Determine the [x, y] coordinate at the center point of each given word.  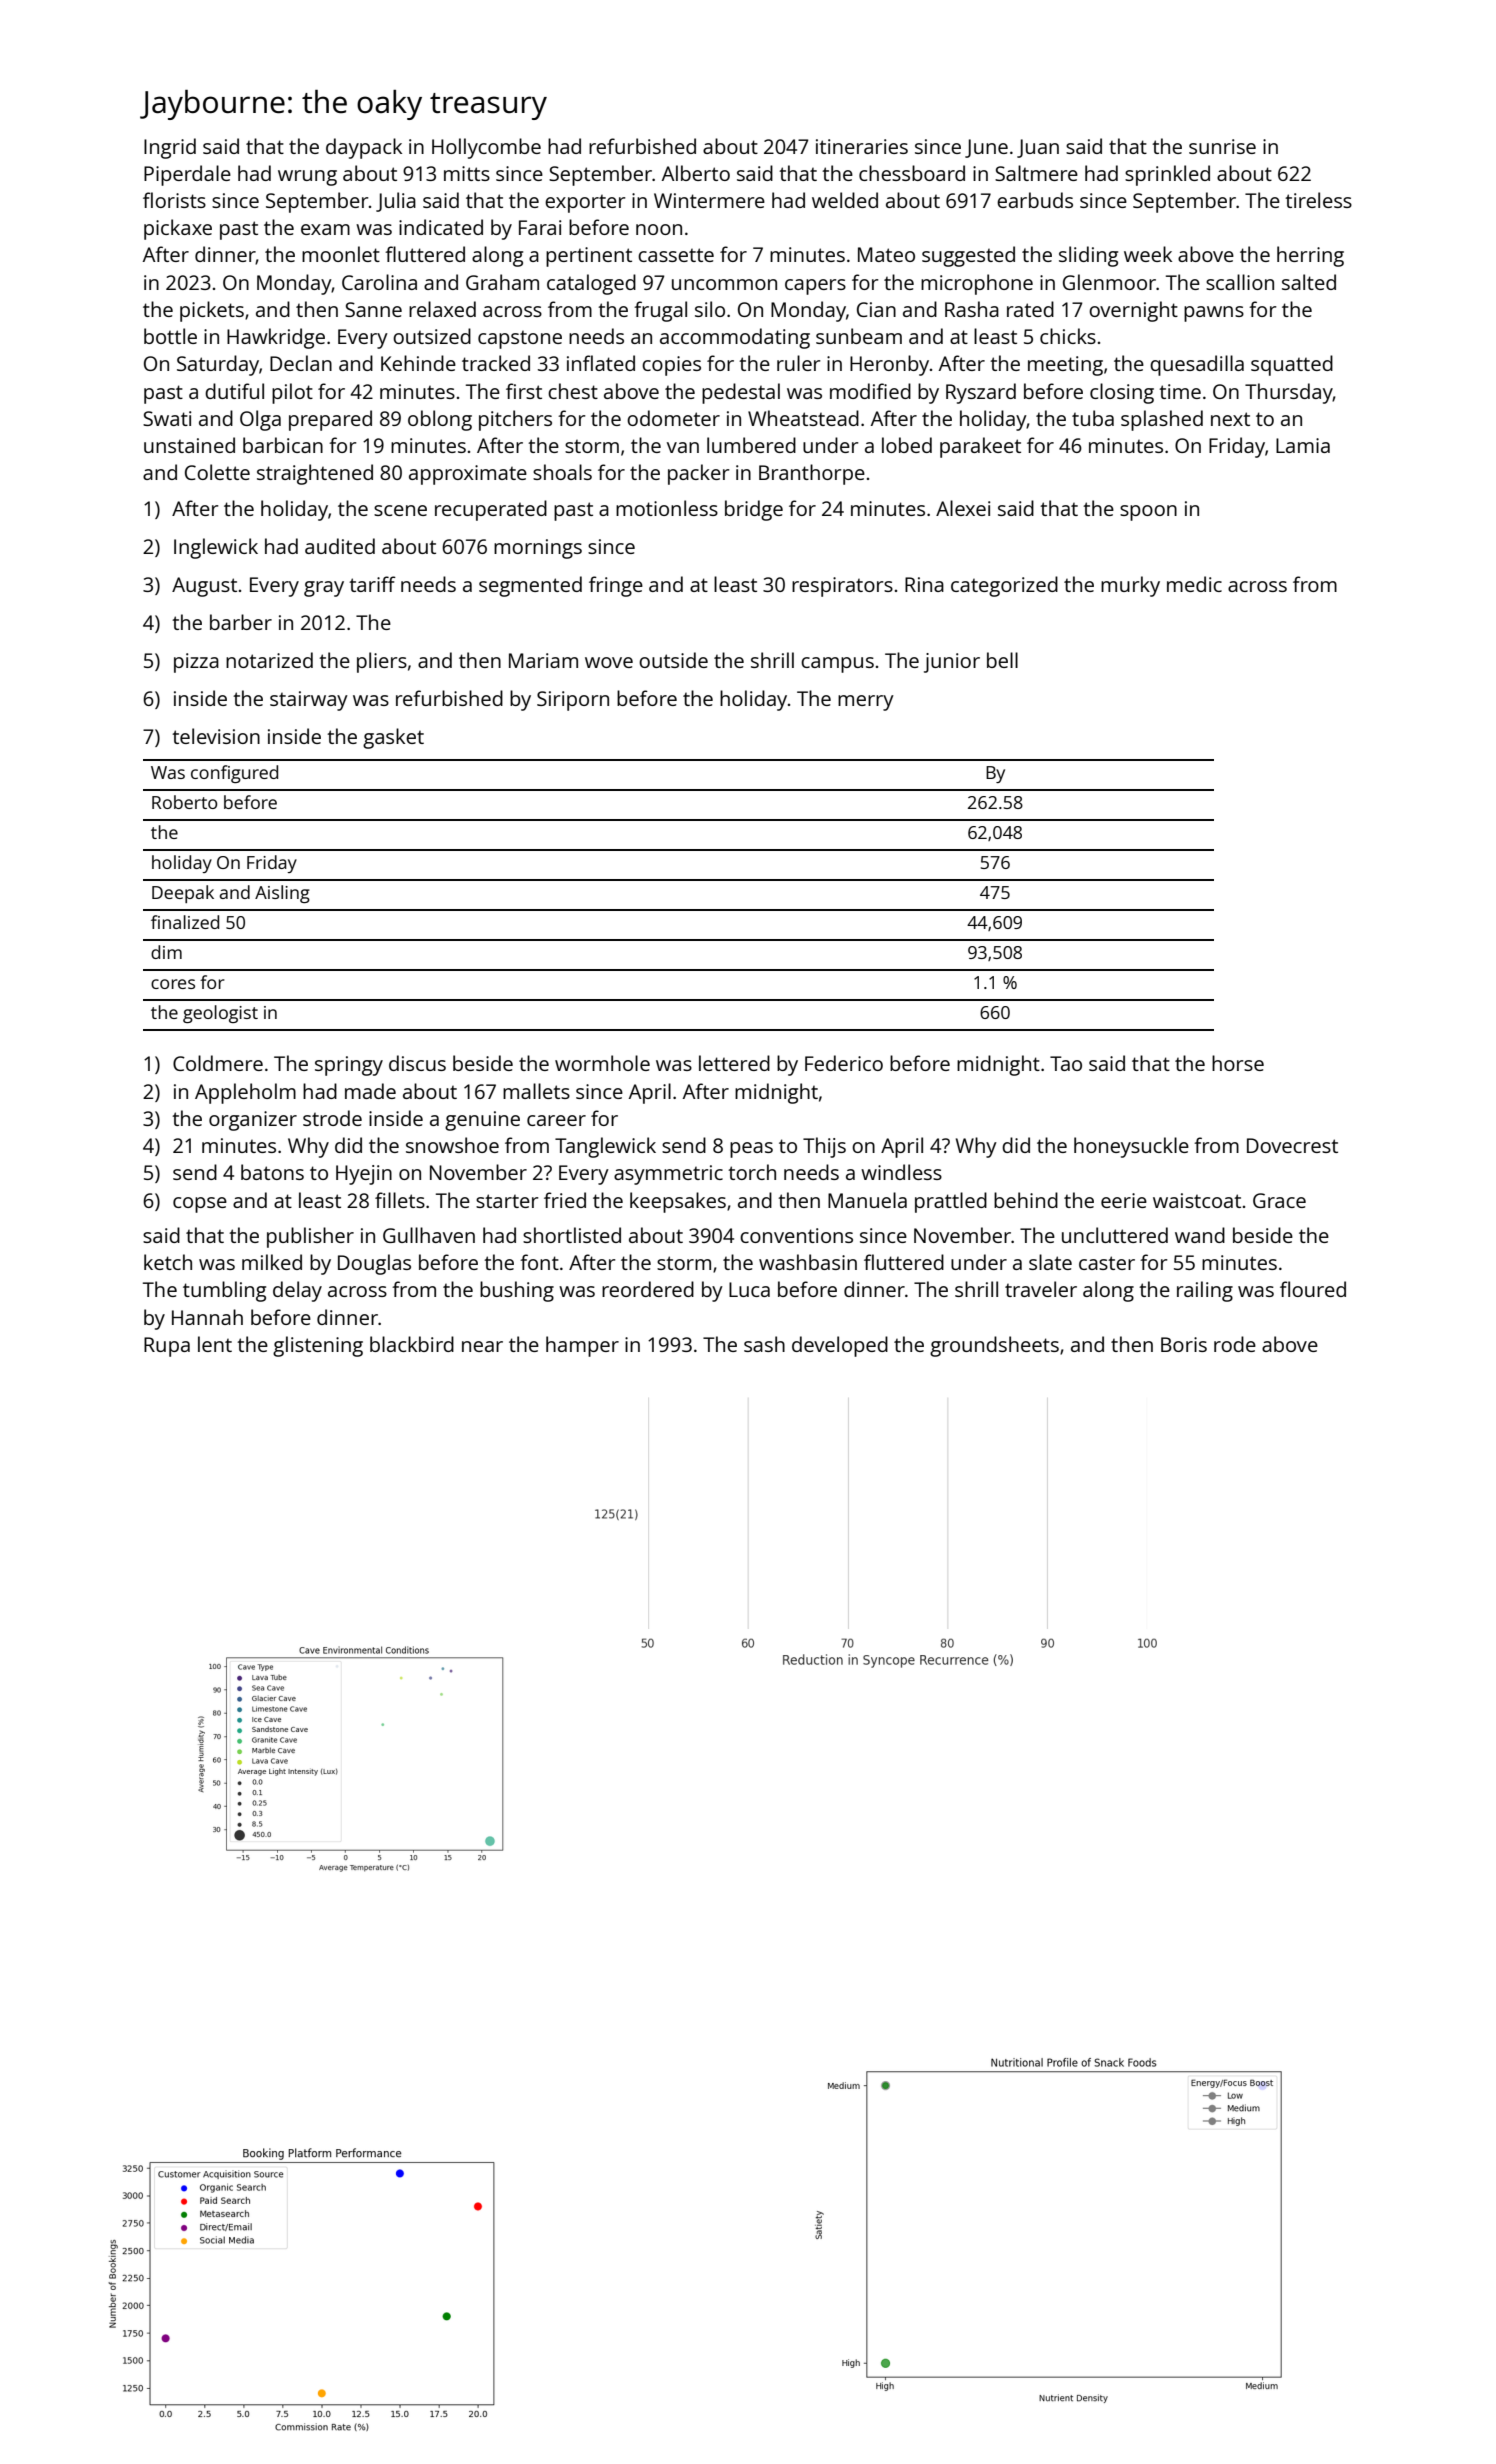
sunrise [1222, 146]
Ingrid [170, 148]
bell [1002, 660]
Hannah [207, 1317]
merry [866, 703]
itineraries [862, 146]
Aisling [282, 894]
